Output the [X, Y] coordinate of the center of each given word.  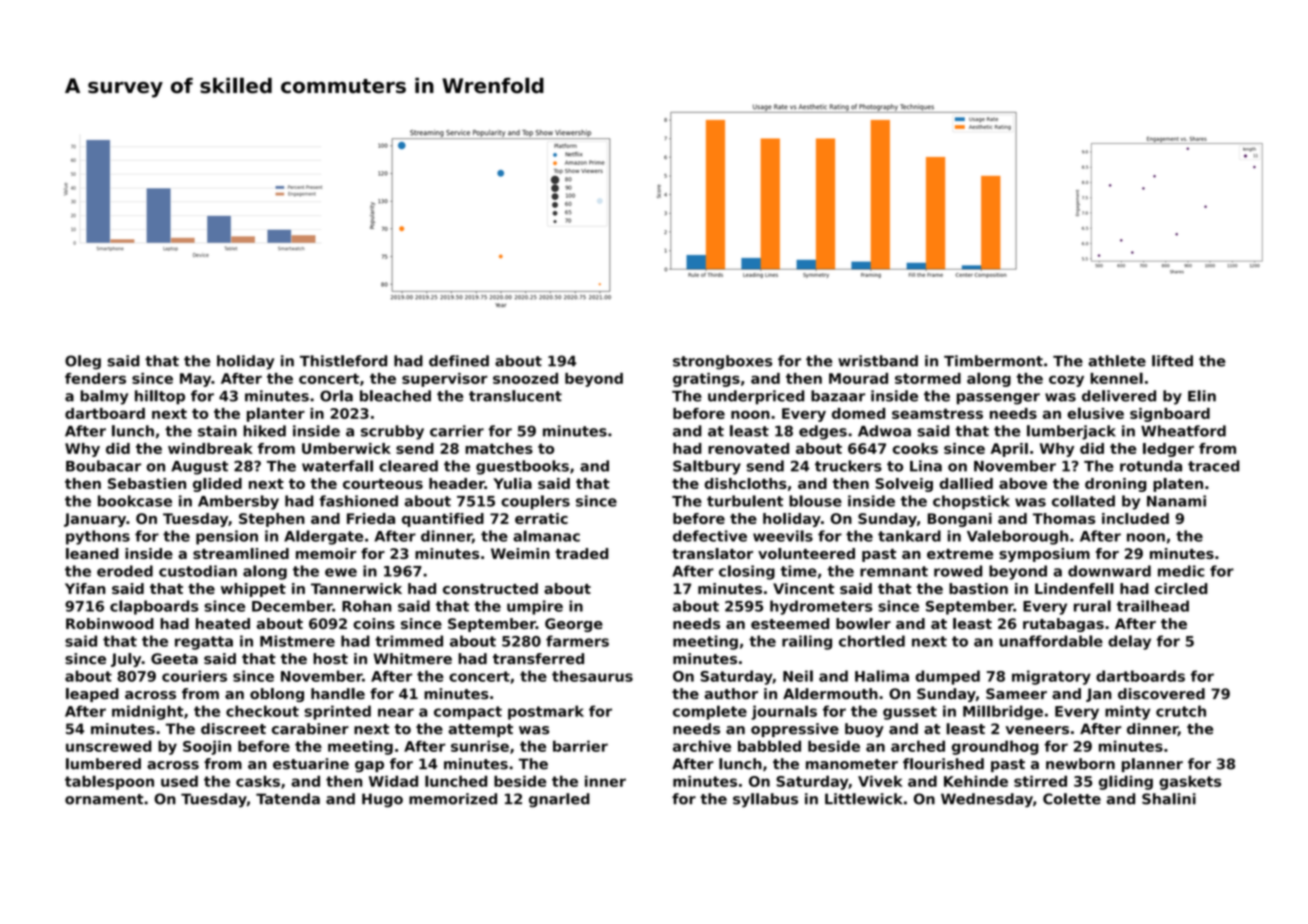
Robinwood [110, 623]
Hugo [382, 800]
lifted [1172, 361]
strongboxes [722, 362]
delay [1129, 642]
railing [807, 642]
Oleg [83, 362]
